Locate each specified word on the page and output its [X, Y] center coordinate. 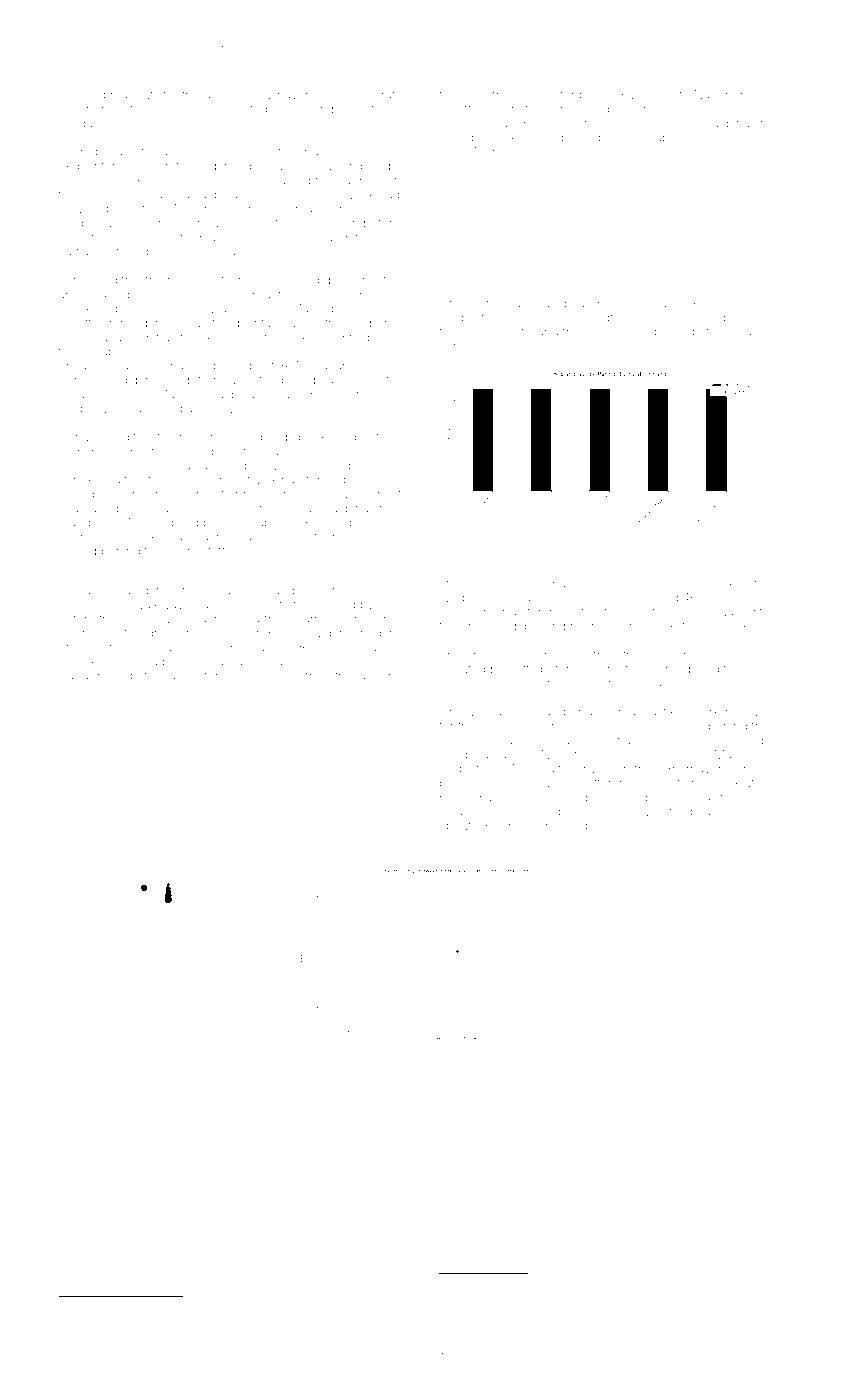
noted [253, 308]
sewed [638, 332]
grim [367, 182]
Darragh [81, 677]
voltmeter [466, 740]
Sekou [709, 612]
